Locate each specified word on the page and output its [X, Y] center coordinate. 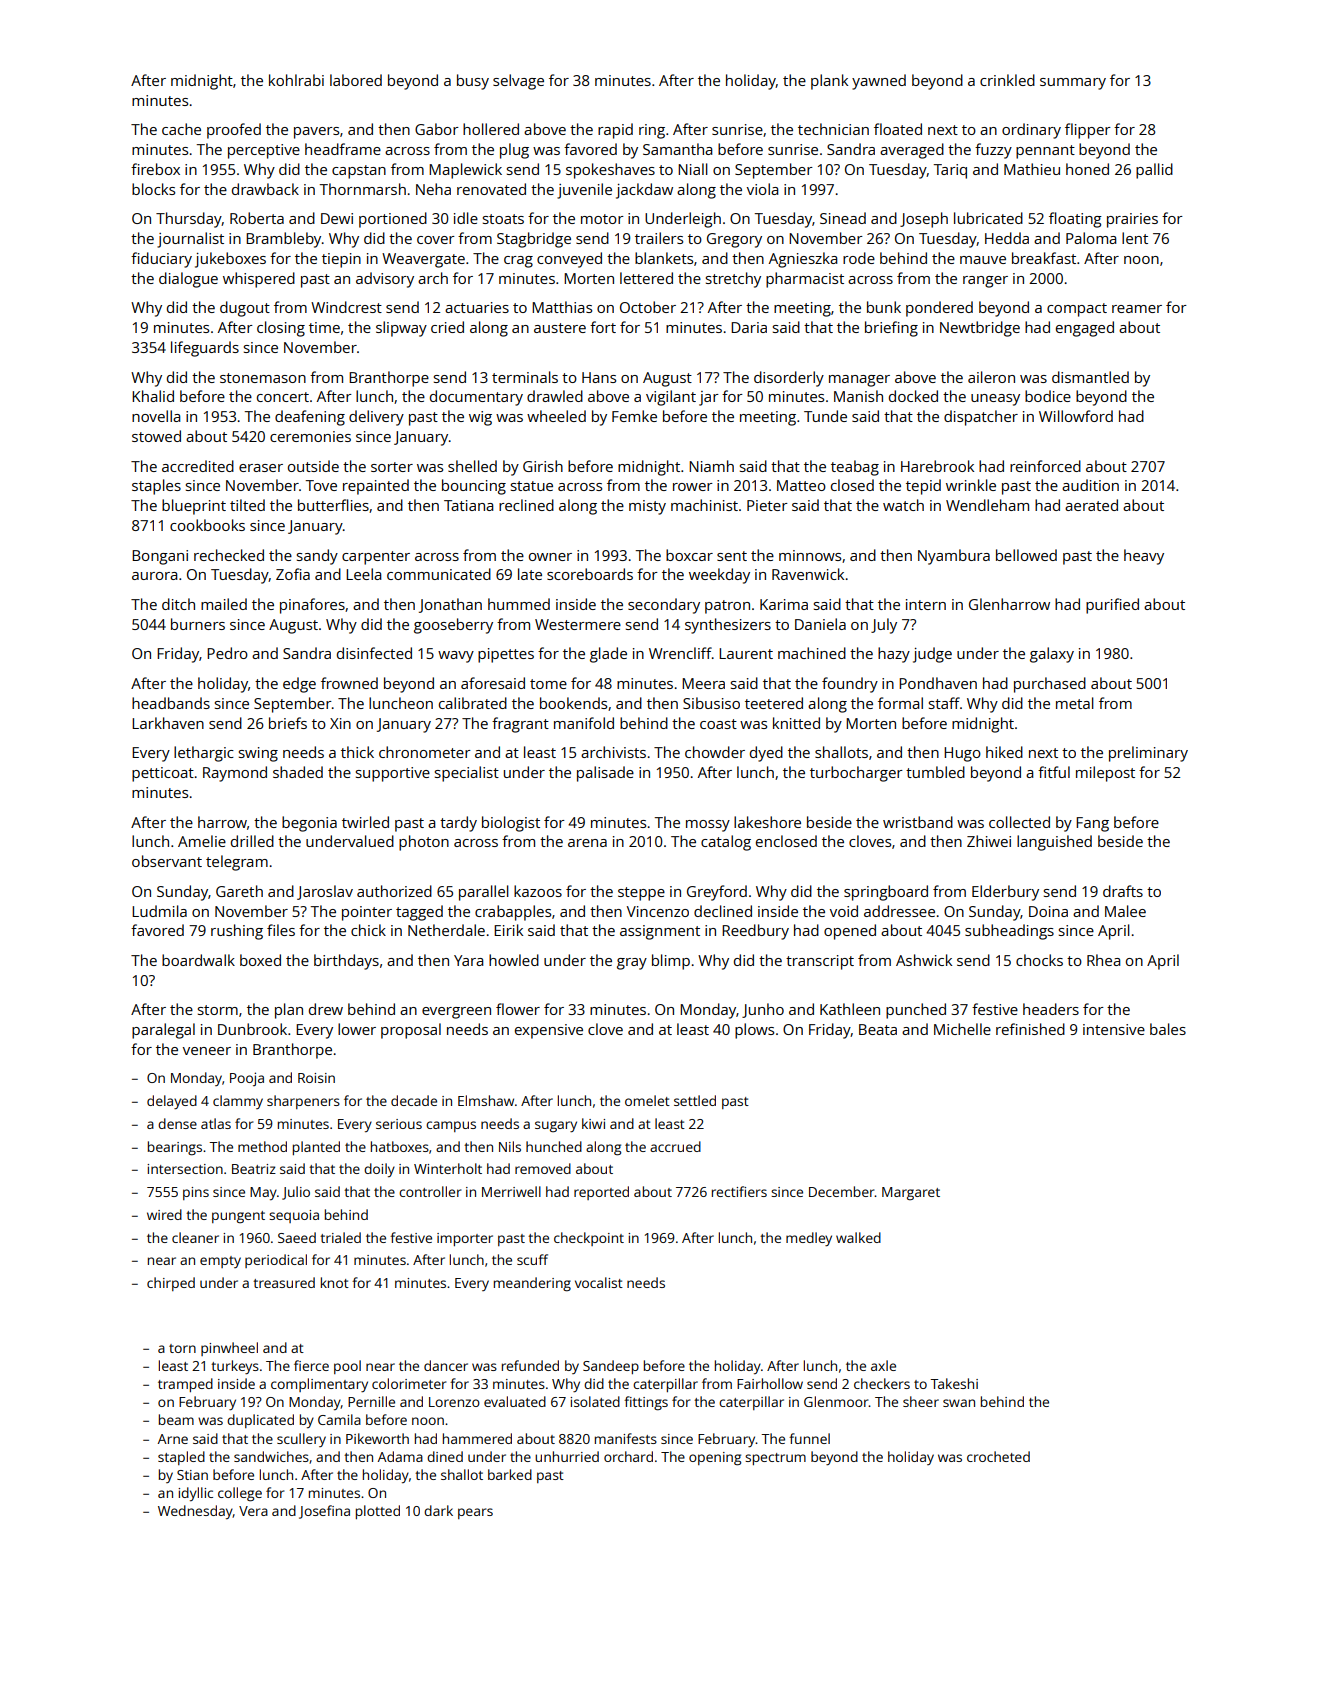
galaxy [1052, 655]
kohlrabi [296, 80]
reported [601, 1193]
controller [430, 1191]
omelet [647, 1100]
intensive [1114, 1029]
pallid [1154, 171]
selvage [518, 82]
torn [182, 1348]
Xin [340, 723]
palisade [605, 774]
